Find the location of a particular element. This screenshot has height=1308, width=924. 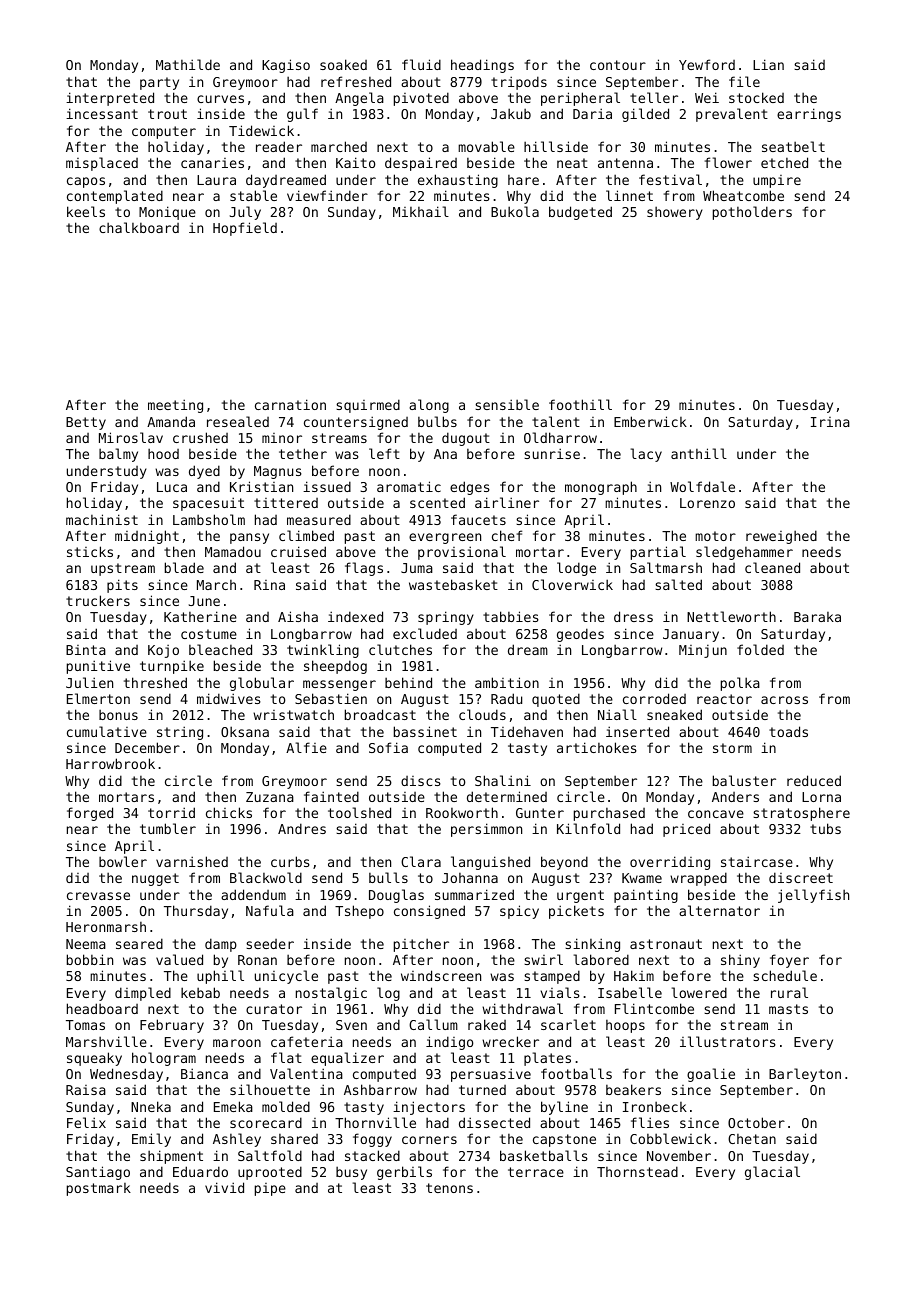

nostalgic is located at coordinates (331, 994).
